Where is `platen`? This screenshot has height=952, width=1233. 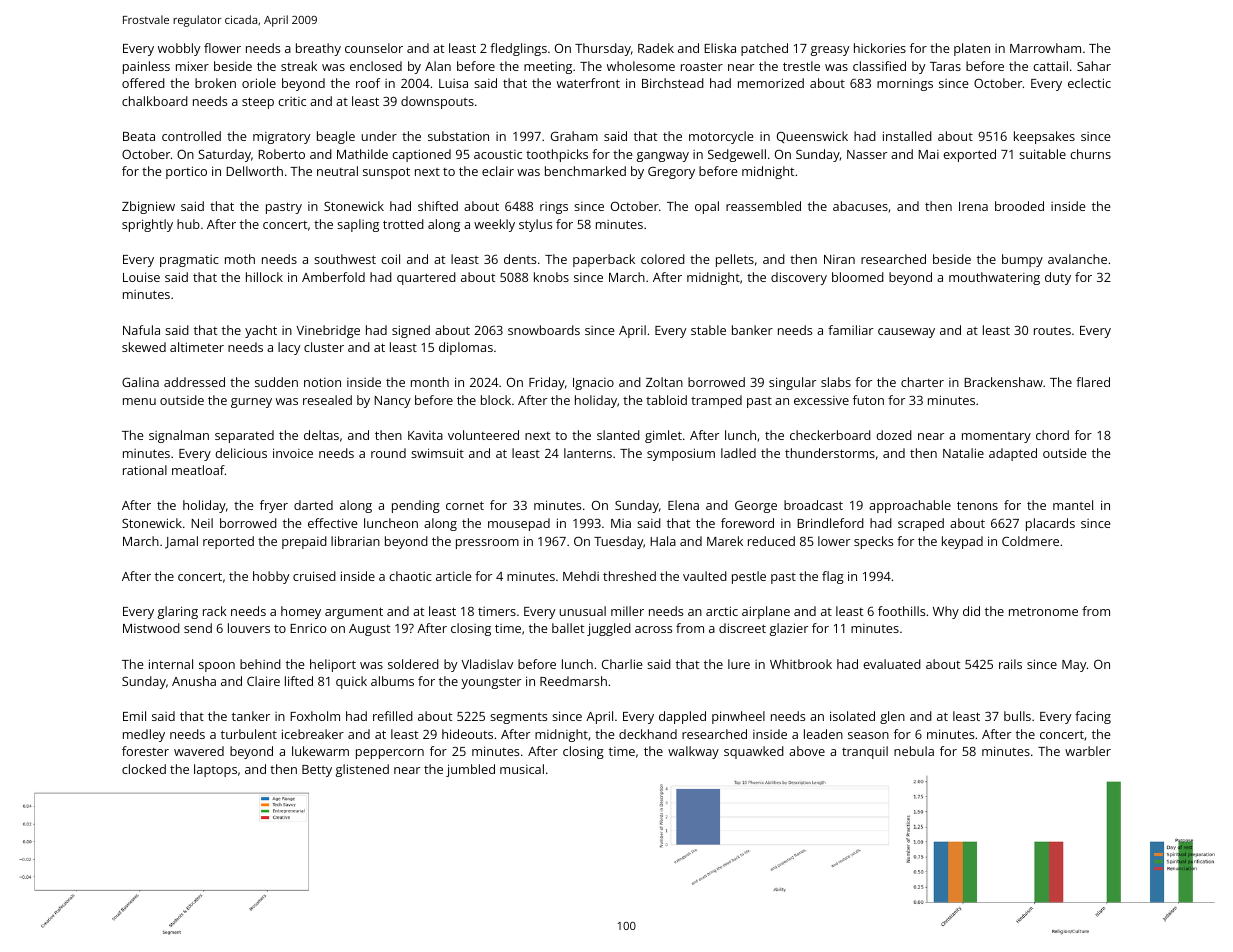
platen is located at coordinates (972, 49).
